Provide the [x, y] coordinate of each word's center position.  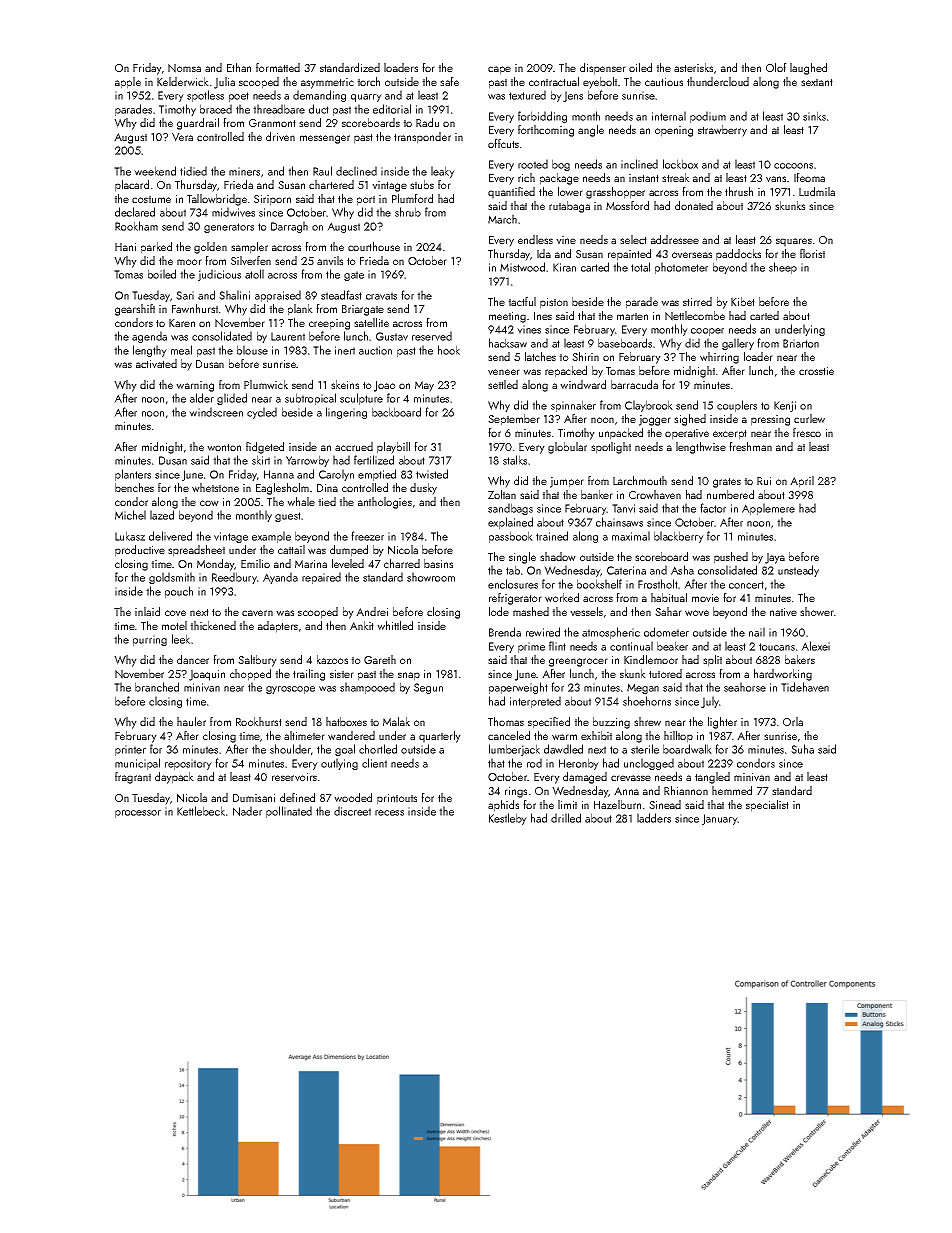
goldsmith [172, 578]
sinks [814, 116]
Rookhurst [259, 721]
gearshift [135, 310]
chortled [378, 749]
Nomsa [184, 68]
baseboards [625, 343]
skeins [345, 384]
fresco [807, 432]
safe [449, 81]
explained [510, 523]
